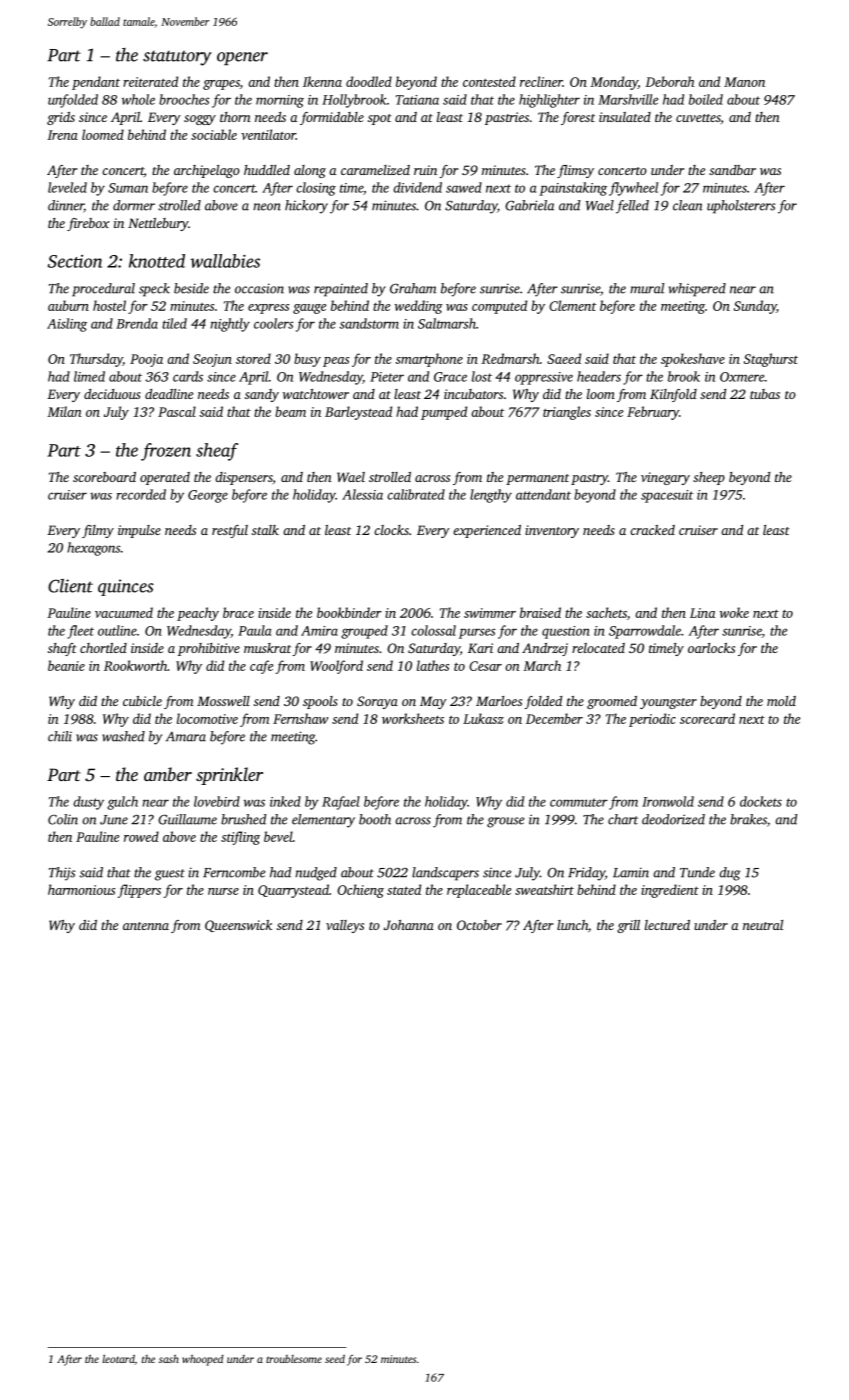 This screenshot has width=849, height=1400. What do you see at coordinates (667, 925) in the screenshot?
I see `lectured` at bounding box center [667, 925].
